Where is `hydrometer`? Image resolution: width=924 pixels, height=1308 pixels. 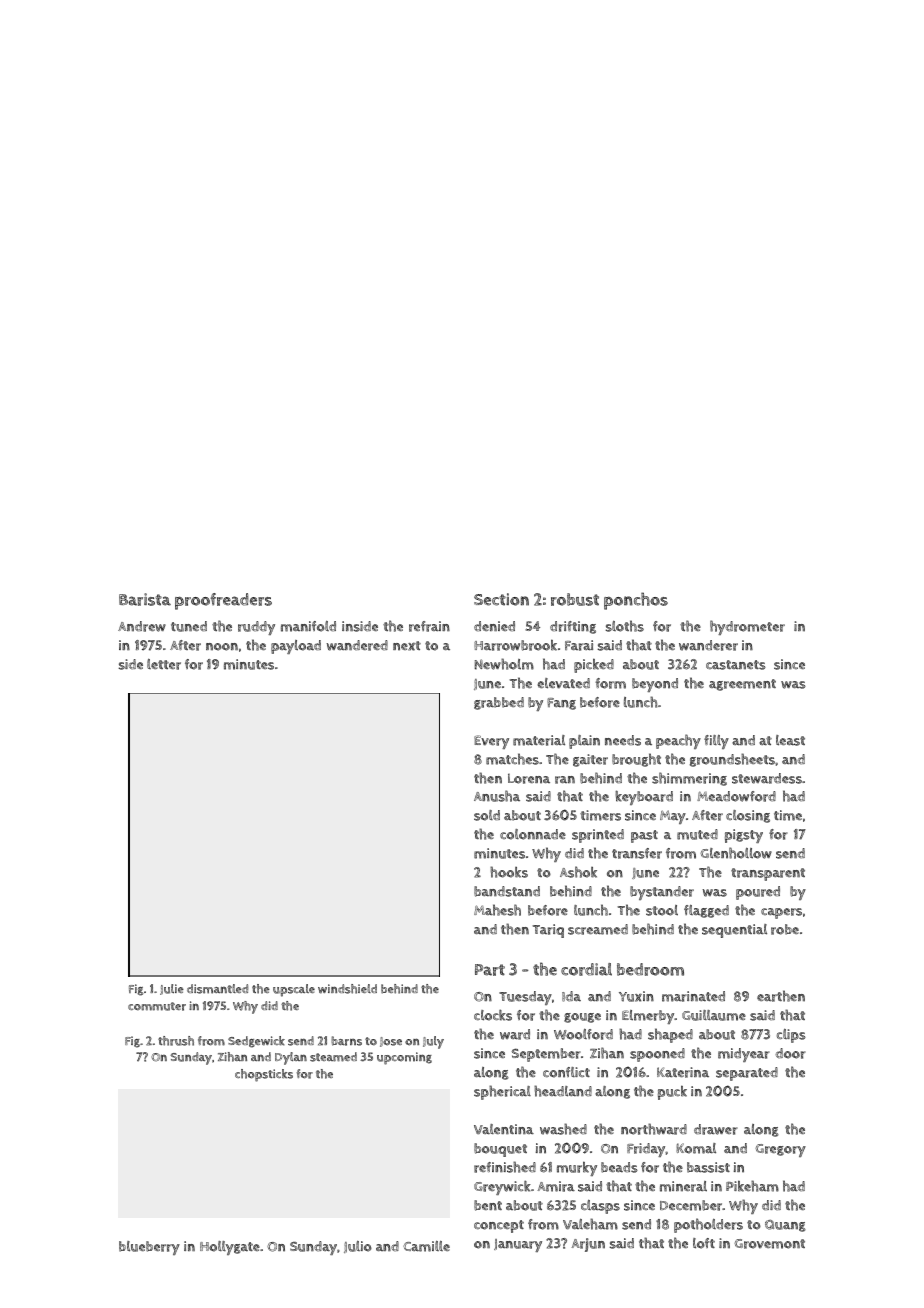 hydrometer is located at coordinates (747, 627).
